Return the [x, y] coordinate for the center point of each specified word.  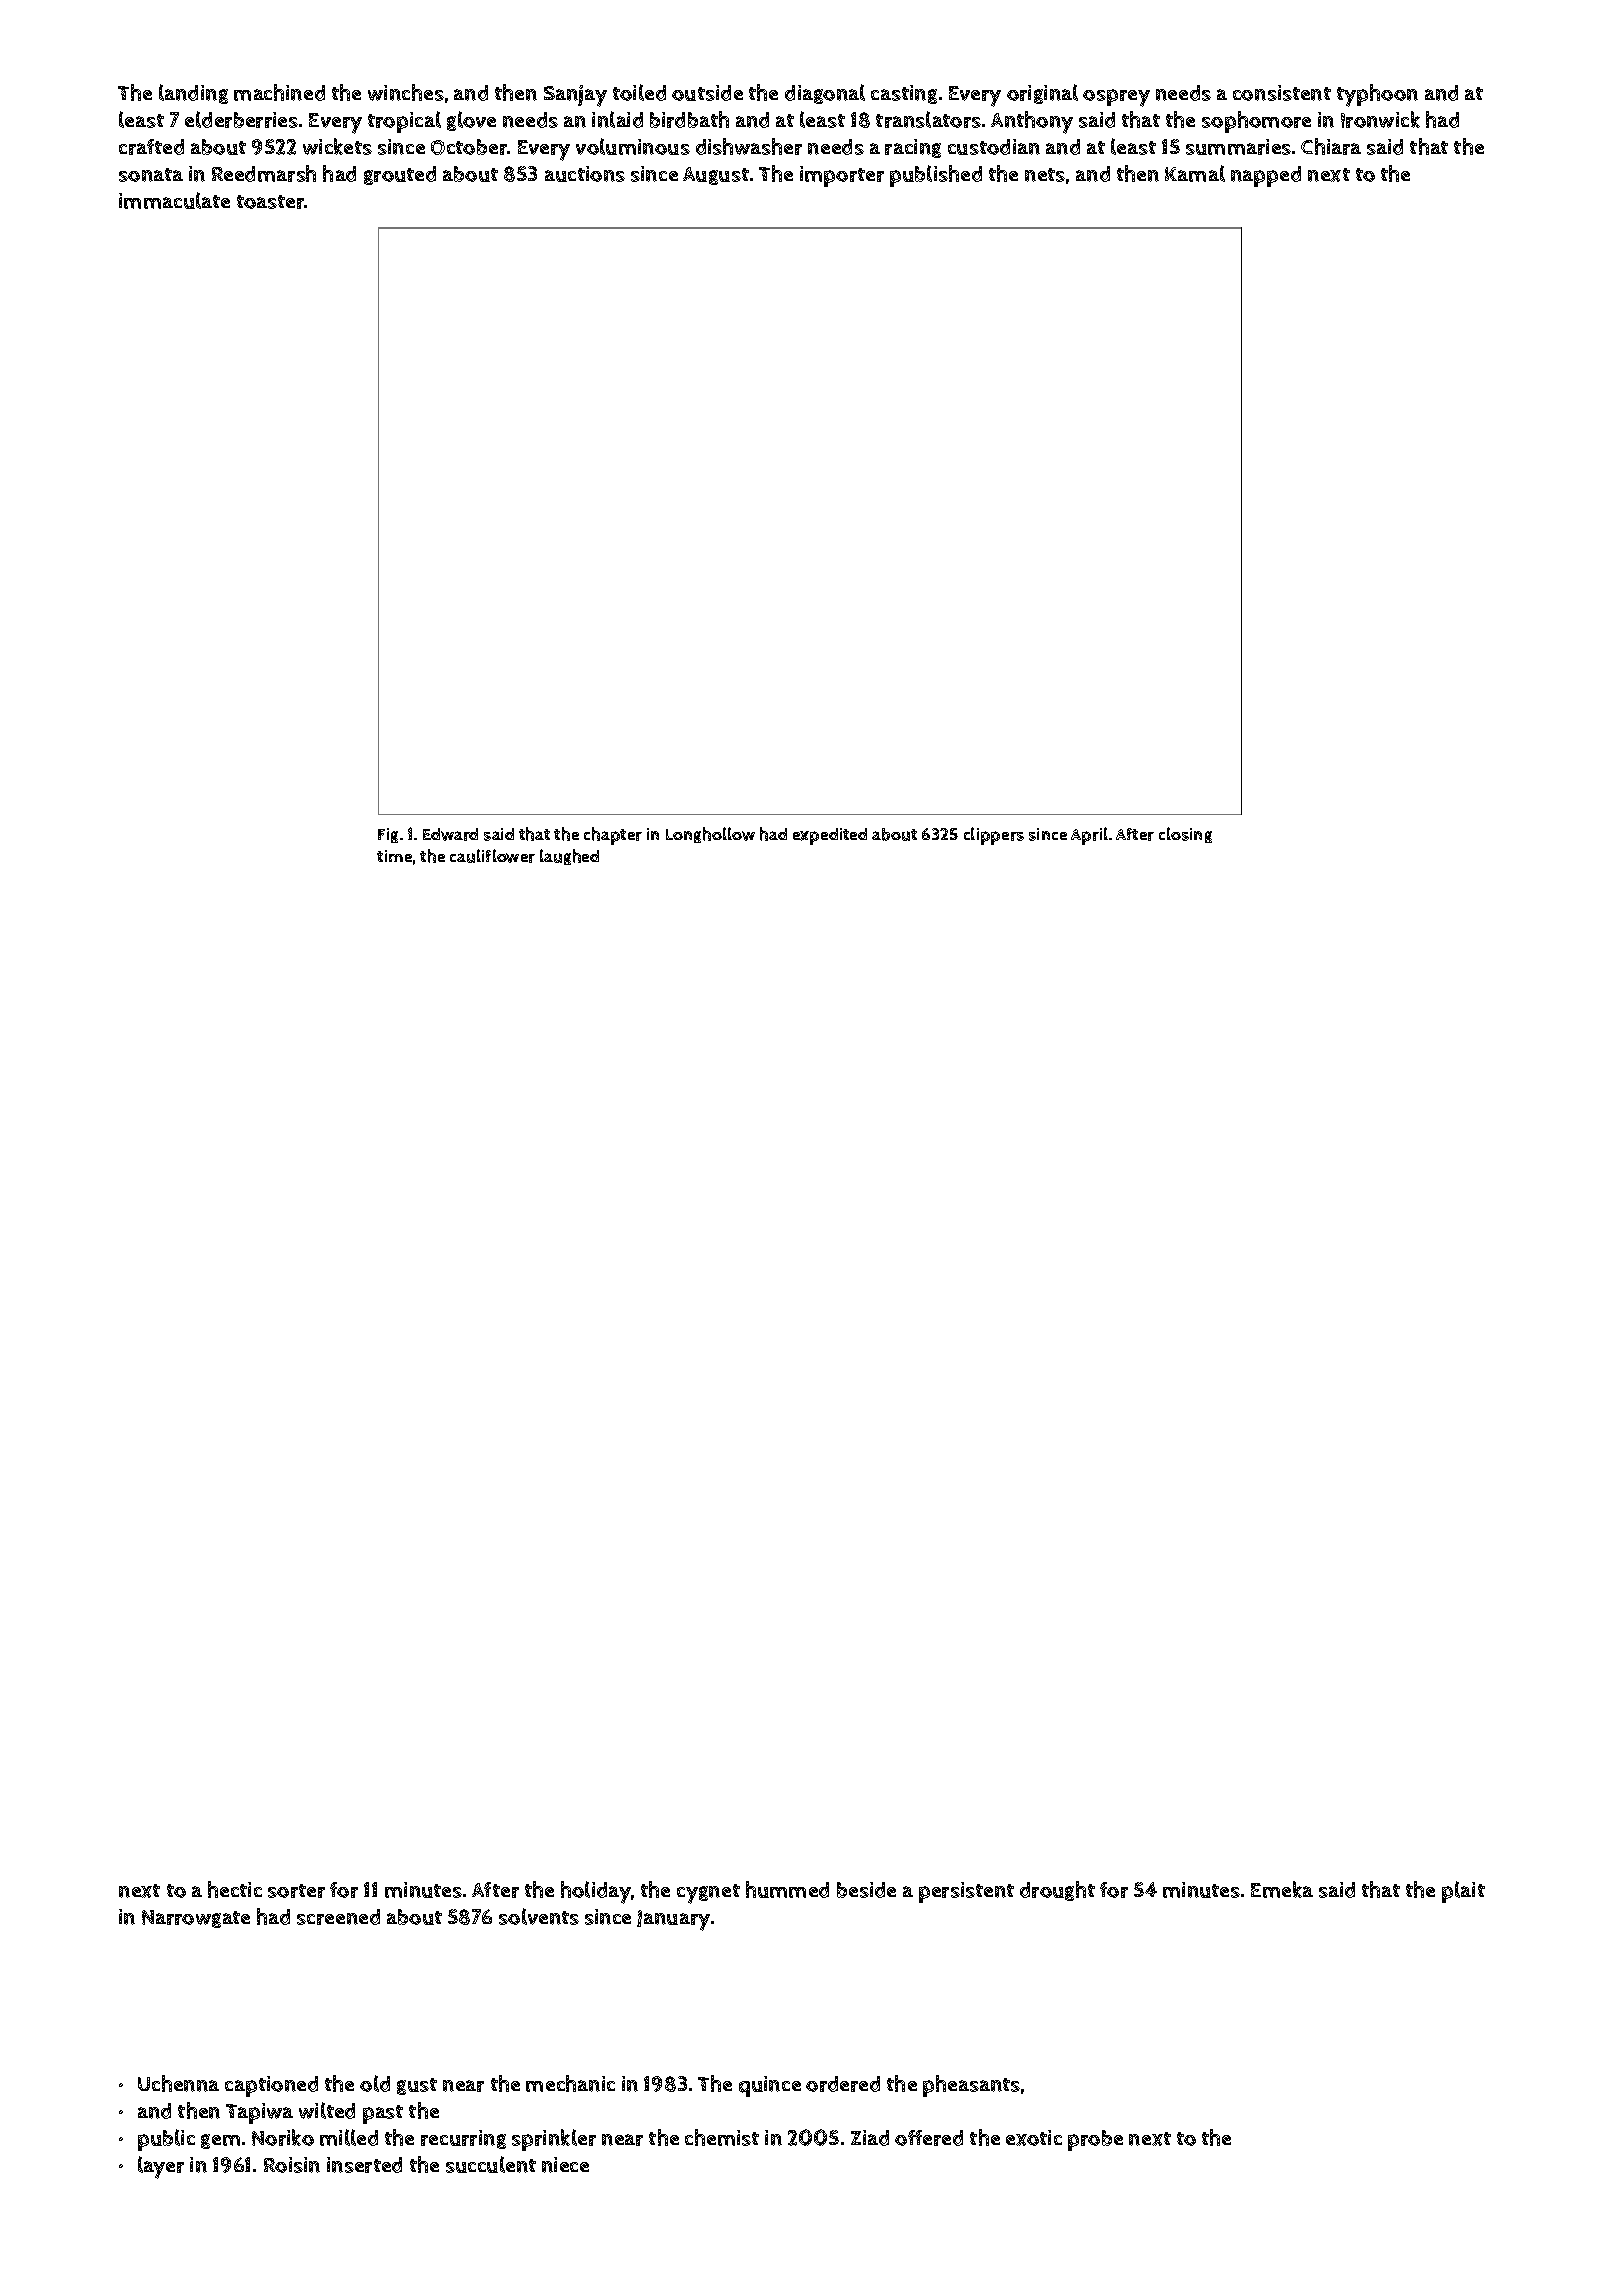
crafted [151, 147]
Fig [388, 835]
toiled [639, 92]
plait [1463, 1892]
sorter [296, 1891]
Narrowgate [196, 1919]
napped [1266, 176]
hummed [787, 1889]
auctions [585, 174]
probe [1095, 2140]
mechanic [570, 2083]
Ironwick [1380, 119]
